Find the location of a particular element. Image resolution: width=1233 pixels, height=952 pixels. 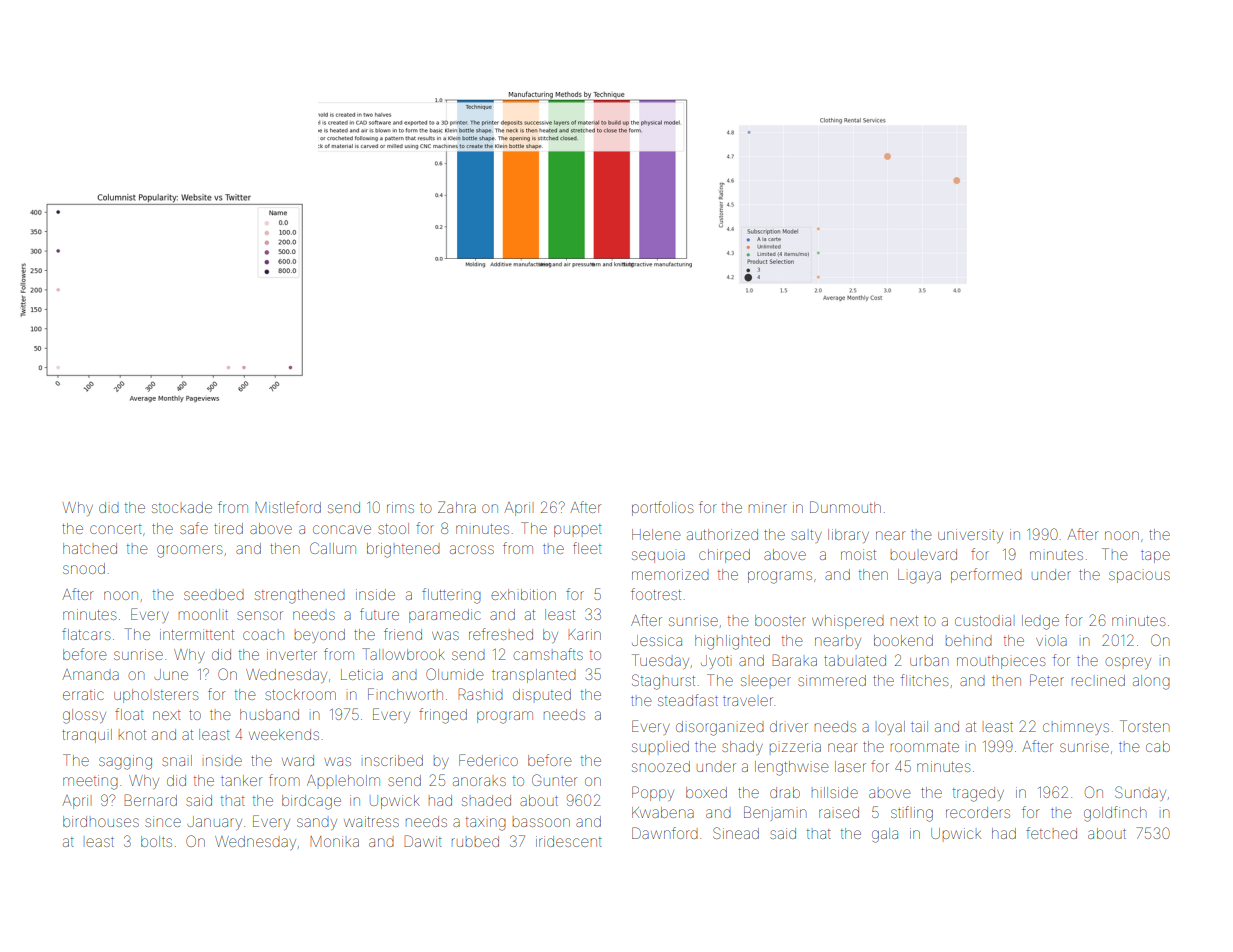

university is located at coordinates (970, 536).
